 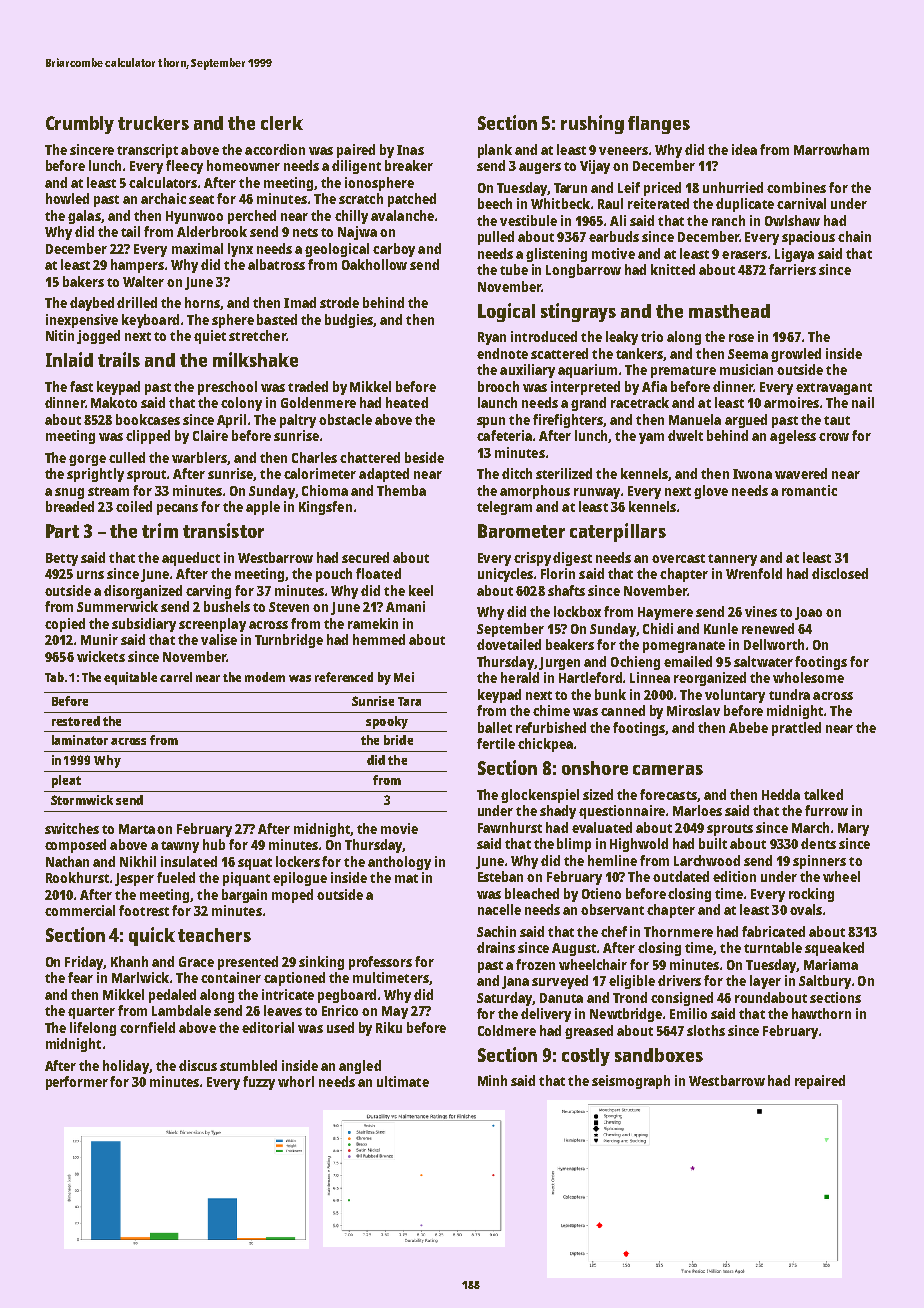 What do you see at coordinates (147, 151) in the page?
I see `transcript` at bounding box center [147, 151].
